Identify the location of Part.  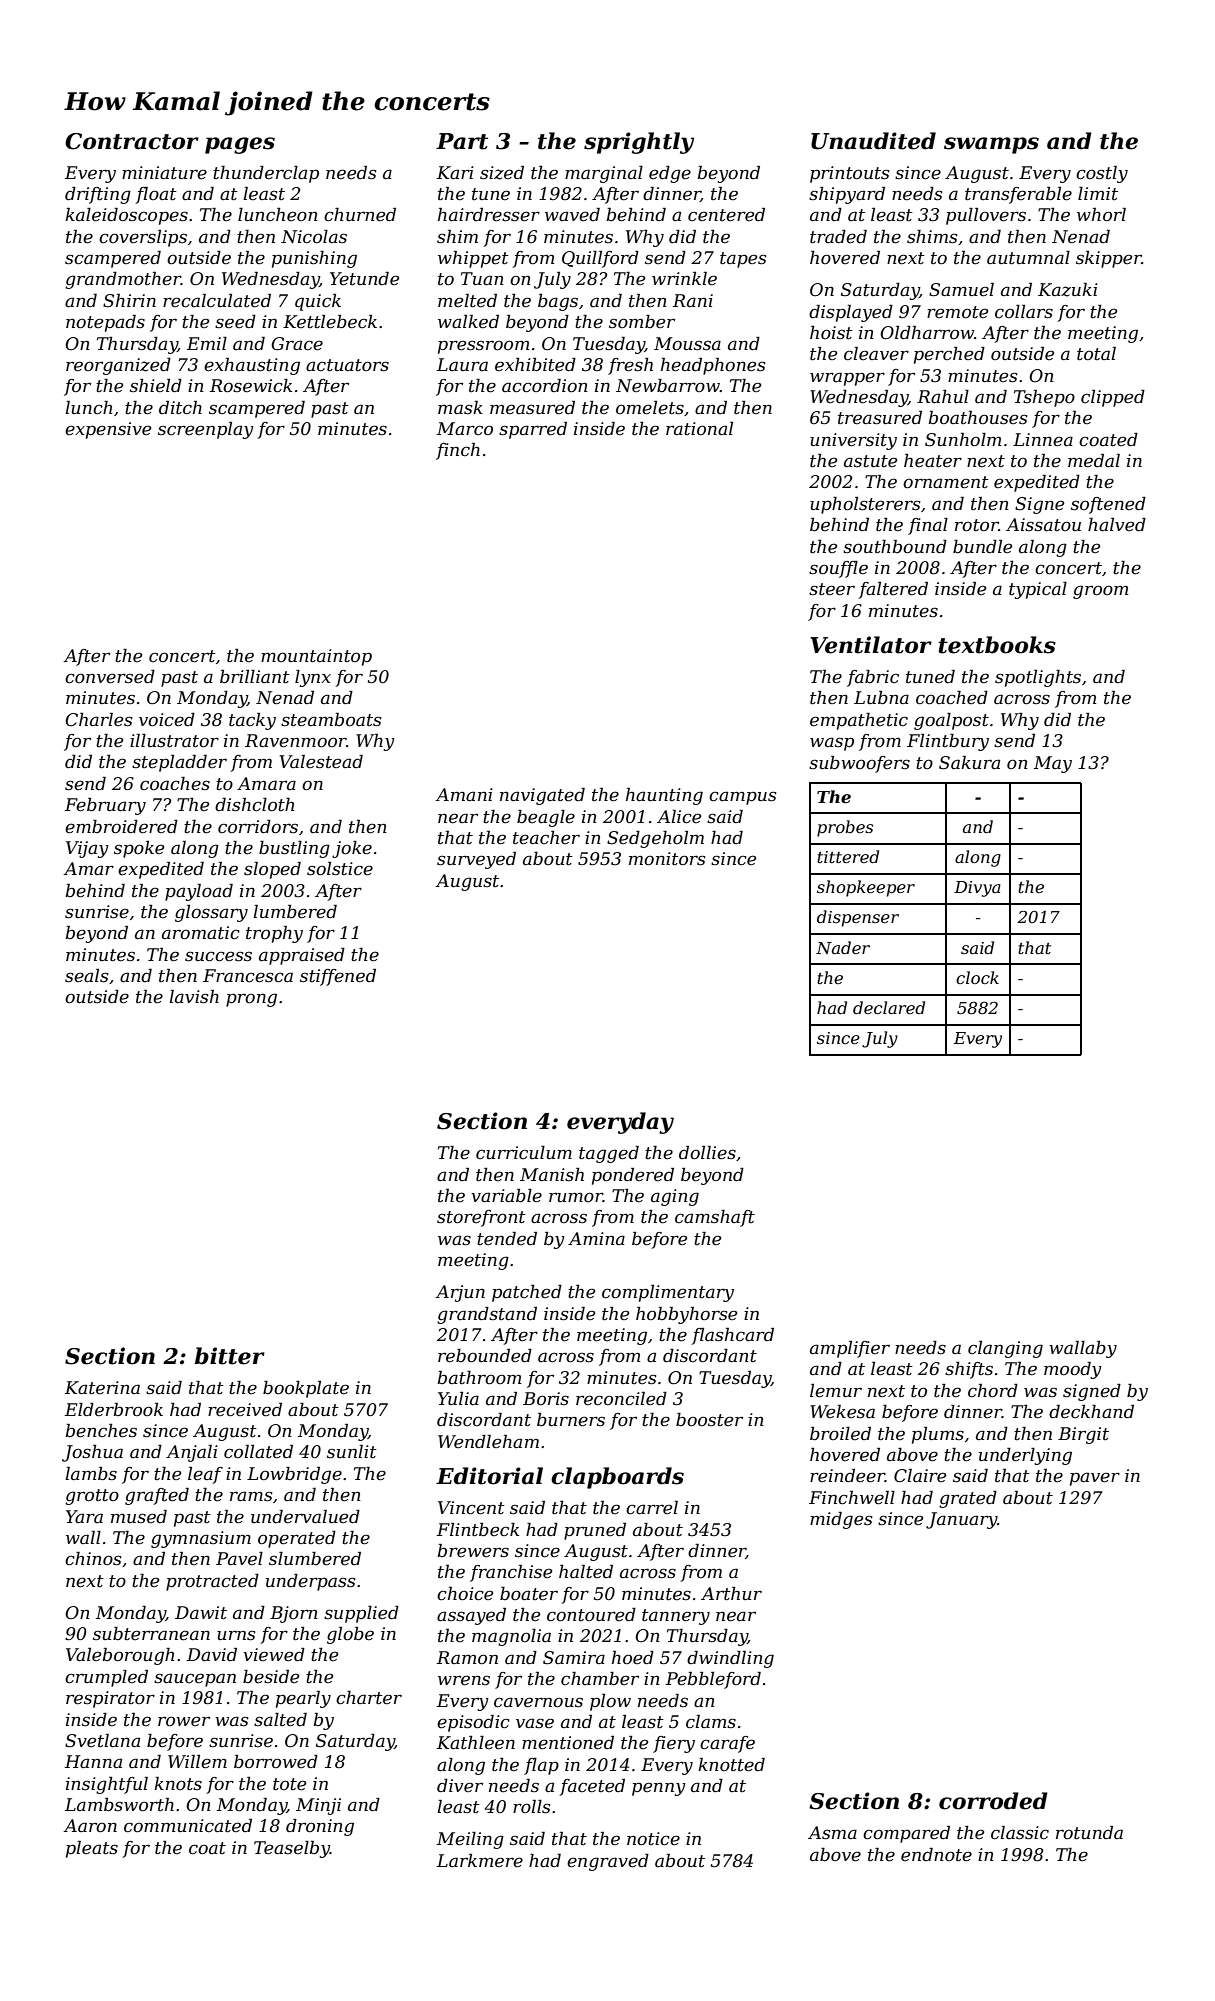
(462, 141).
